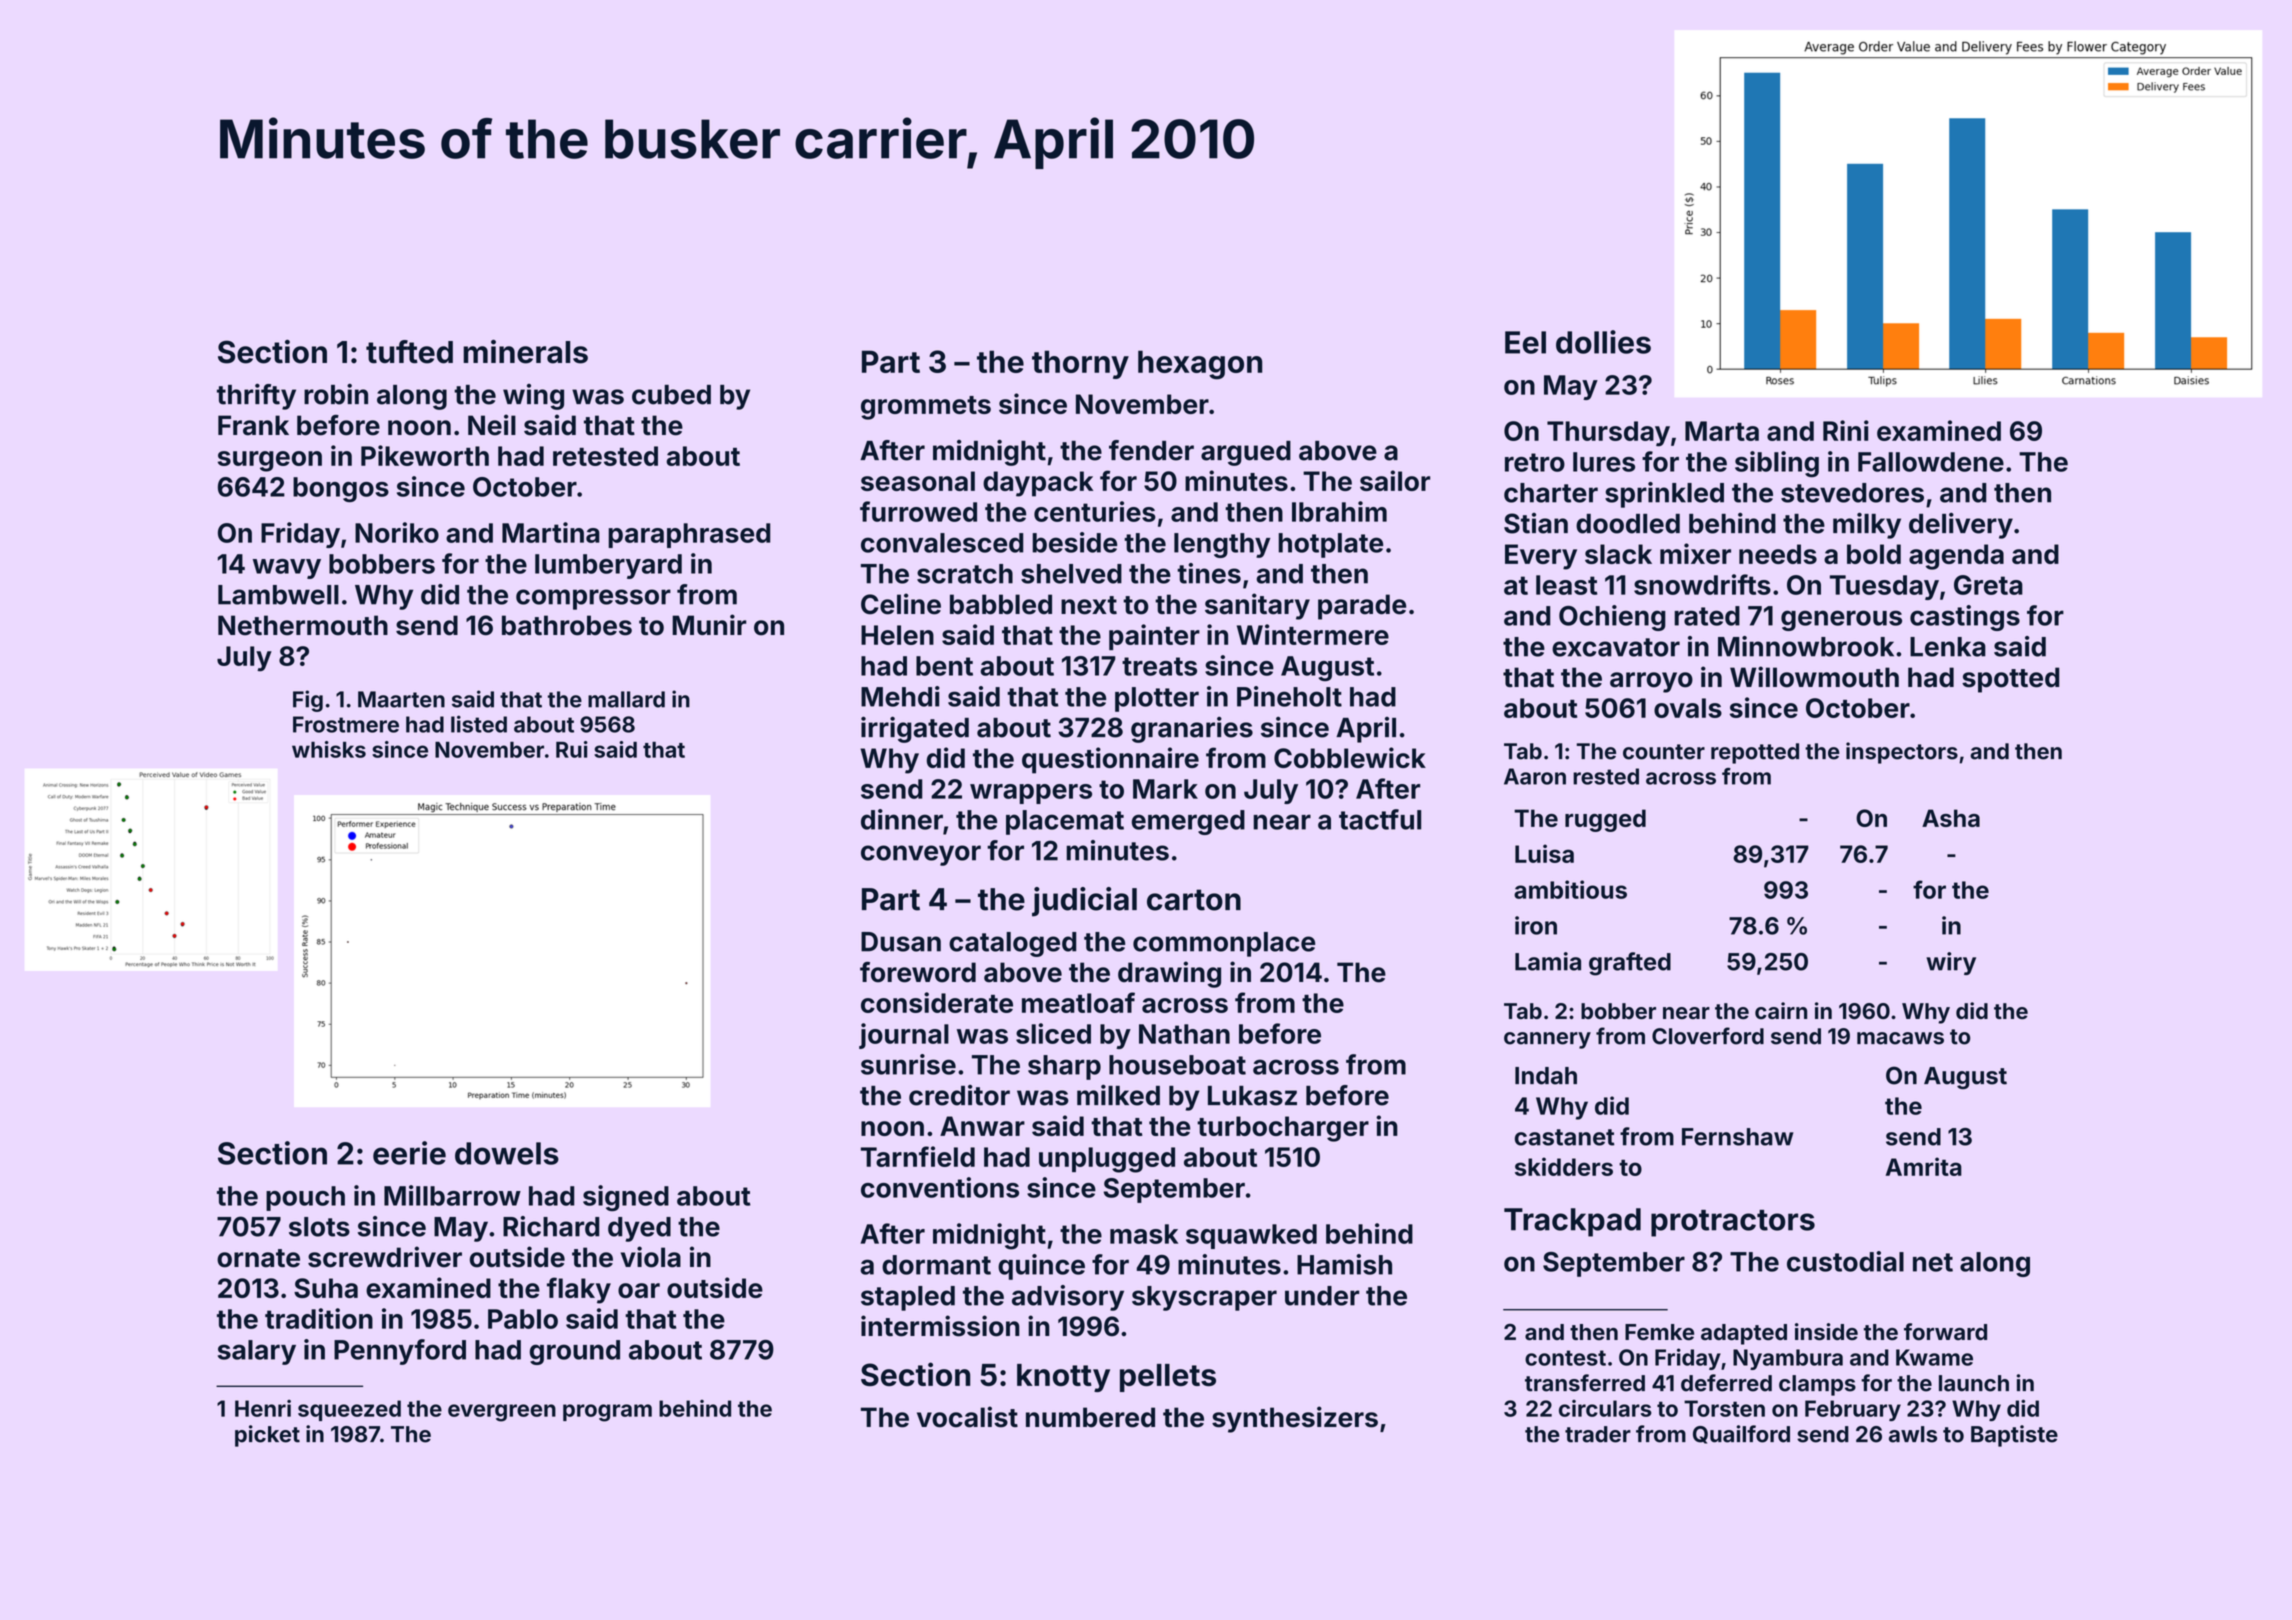 Image resolution: width=2292 pixels, height=1620 pixels. I want to click on dollies, so click(1603, 342).
